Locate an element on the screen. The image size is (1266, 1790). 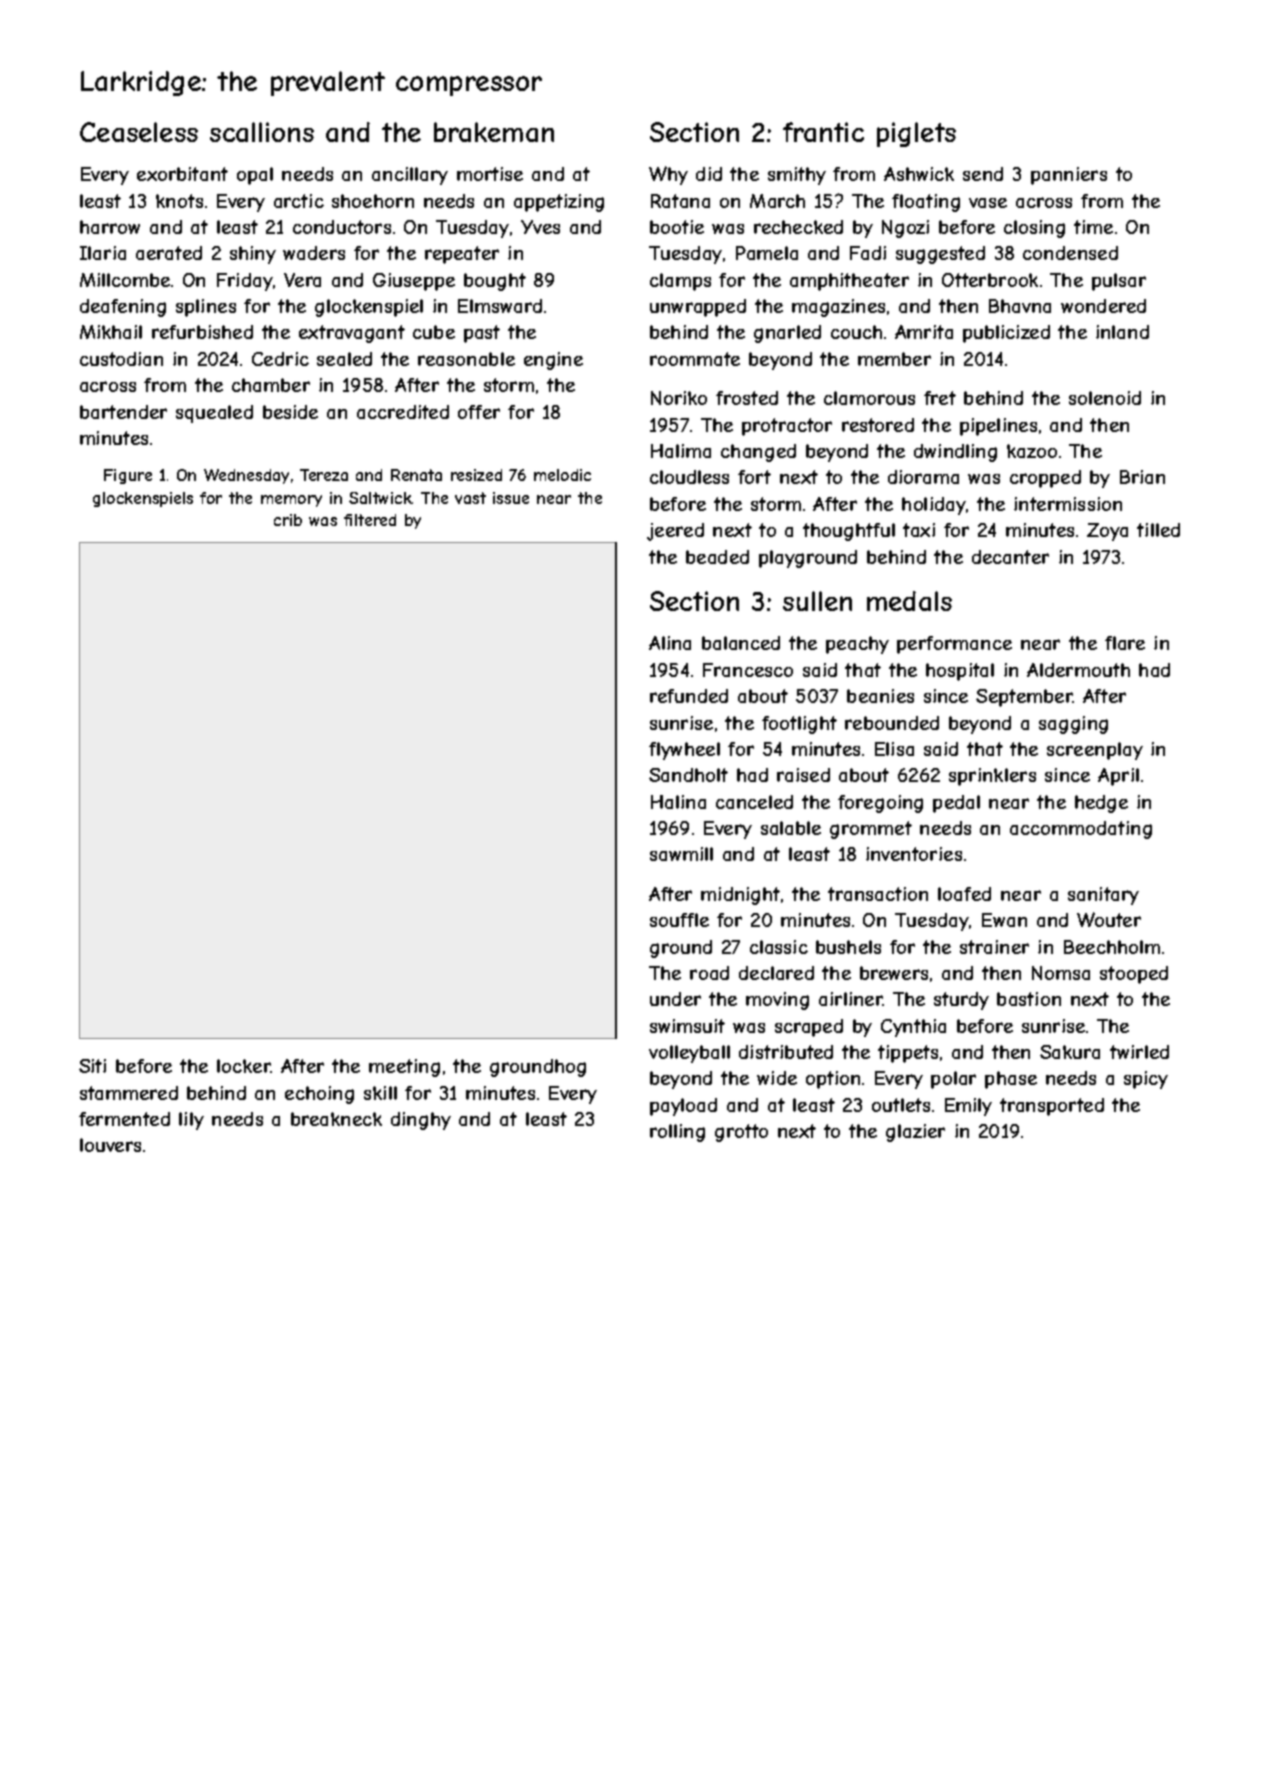
echoing is located at coordinates (319, 1095).
